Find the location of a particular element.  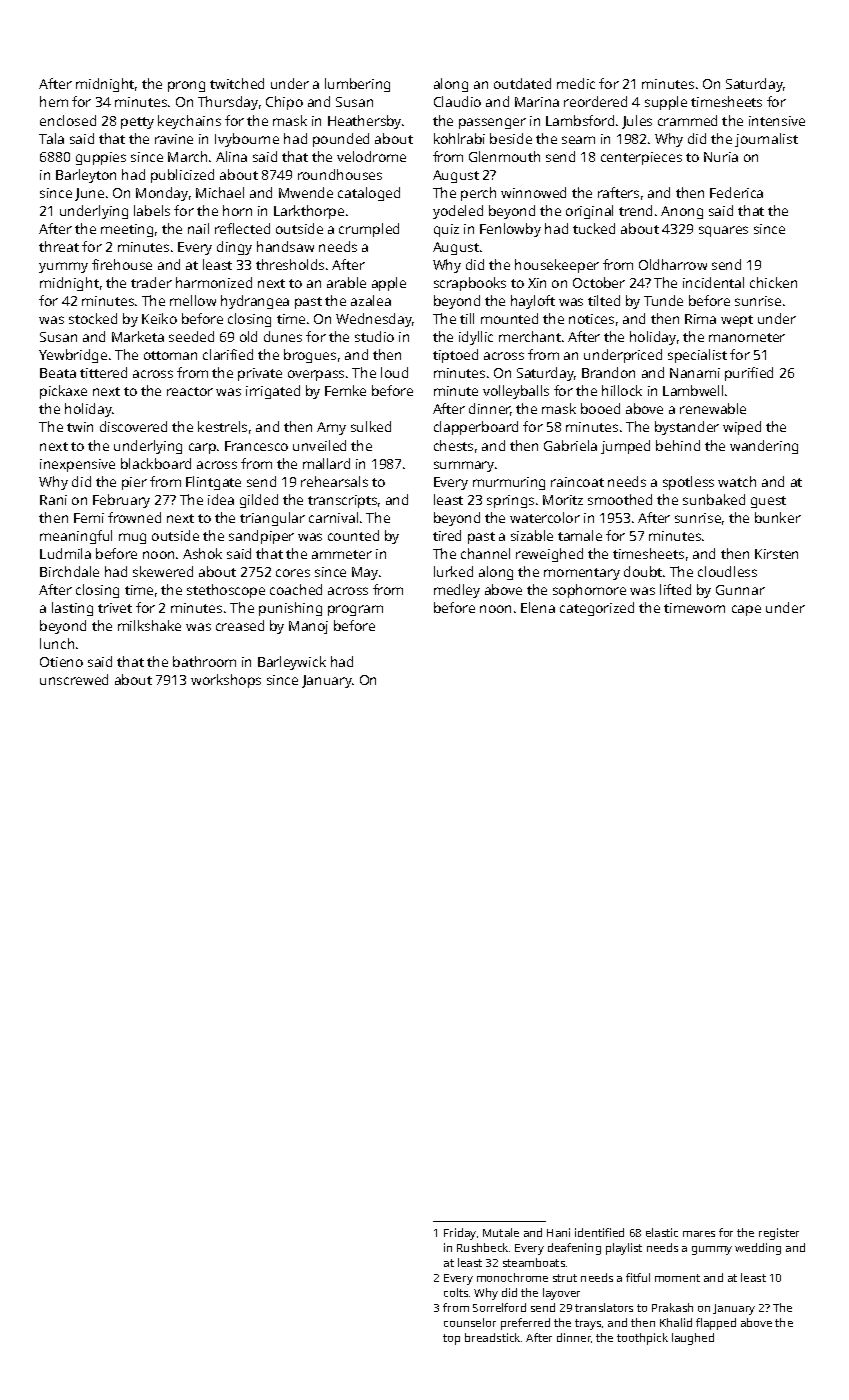

laughed is located at coordinates (693, 1339).
